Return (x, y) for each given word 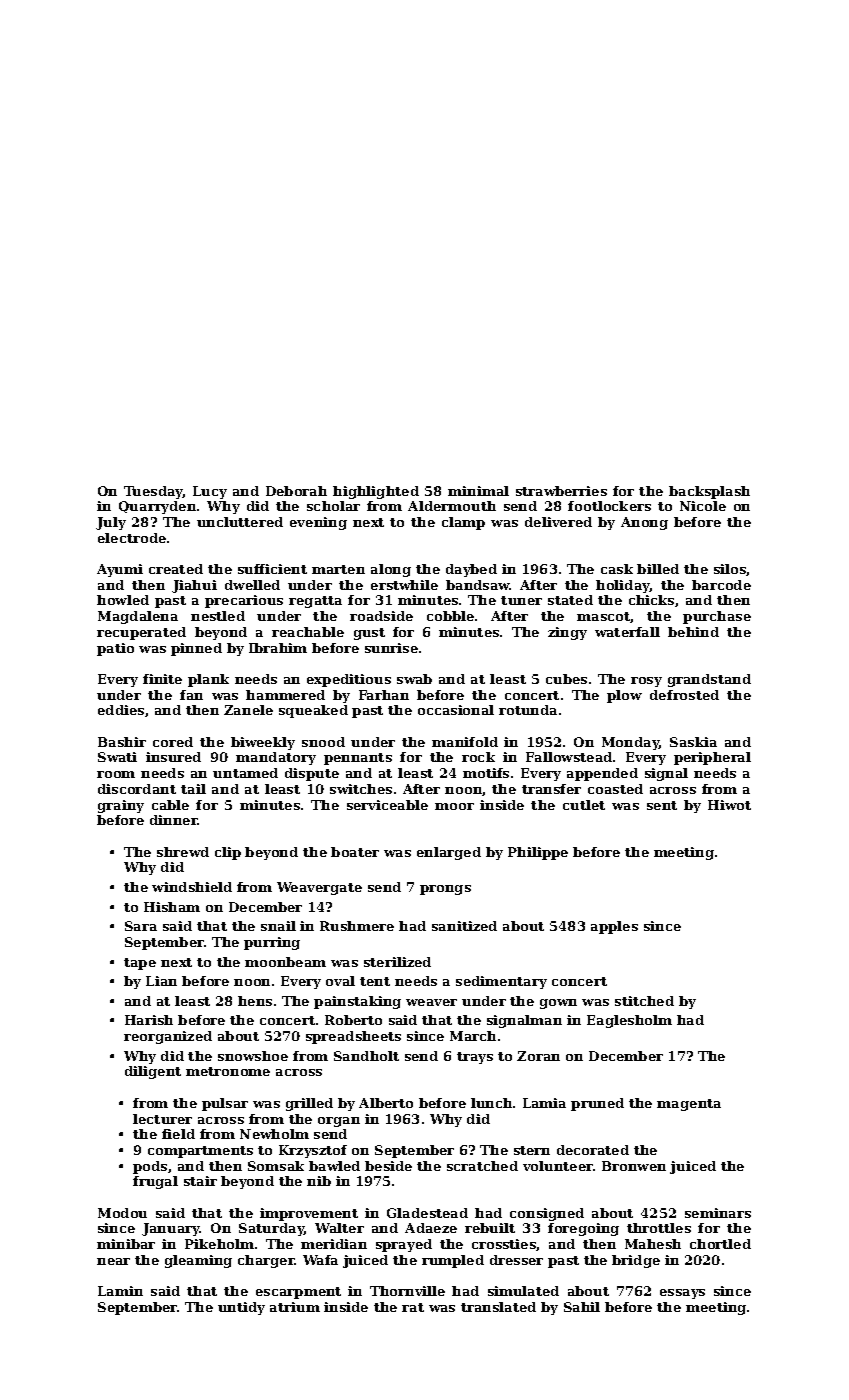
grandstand (709, 680)
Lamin (120, 1291)
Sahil (582, 1307)
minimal (478, 491)
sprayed (404, 1245)
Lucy (210, 492)
